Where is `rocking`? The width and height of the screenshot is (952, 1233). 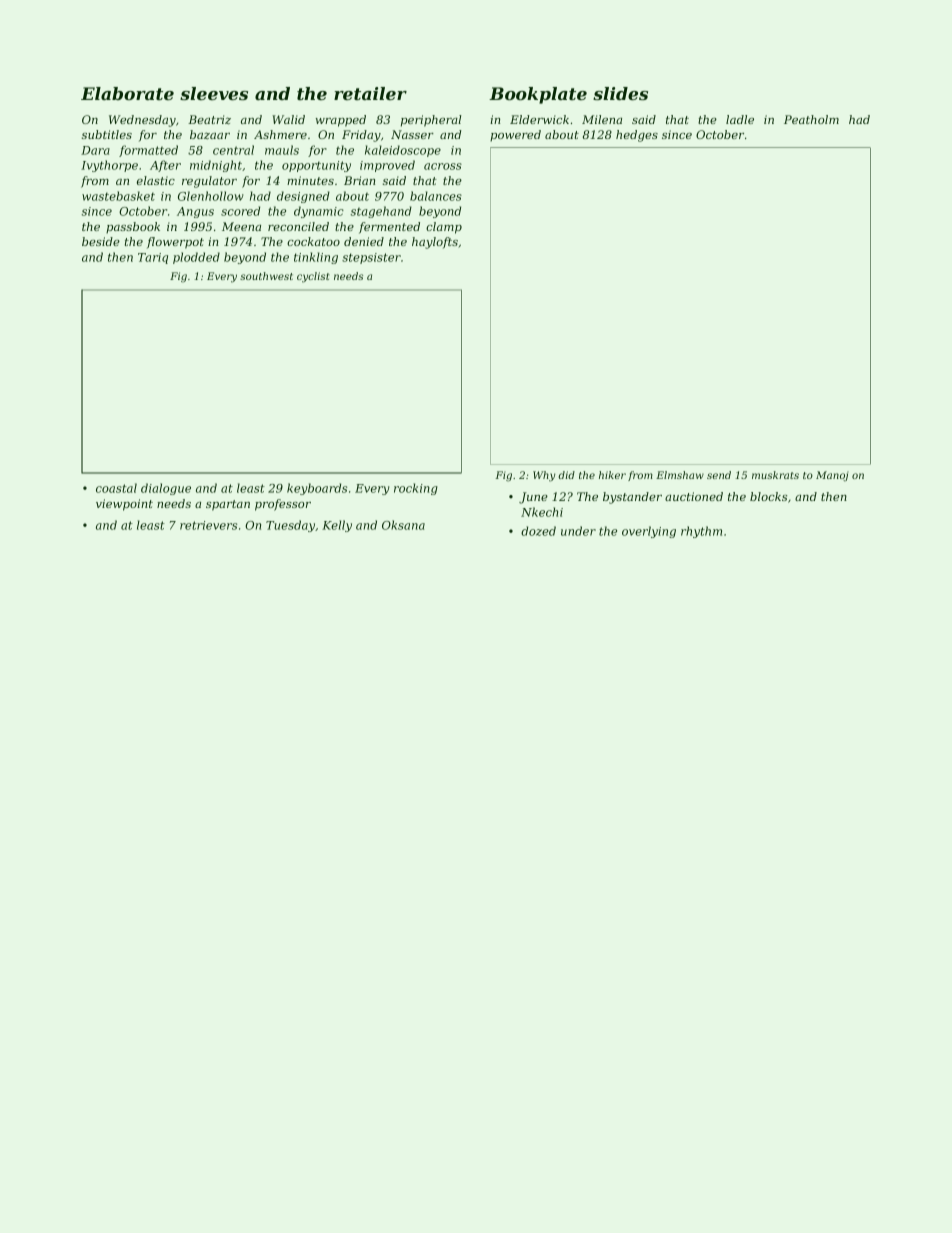 rocking is located at coordinates (416, 489).
